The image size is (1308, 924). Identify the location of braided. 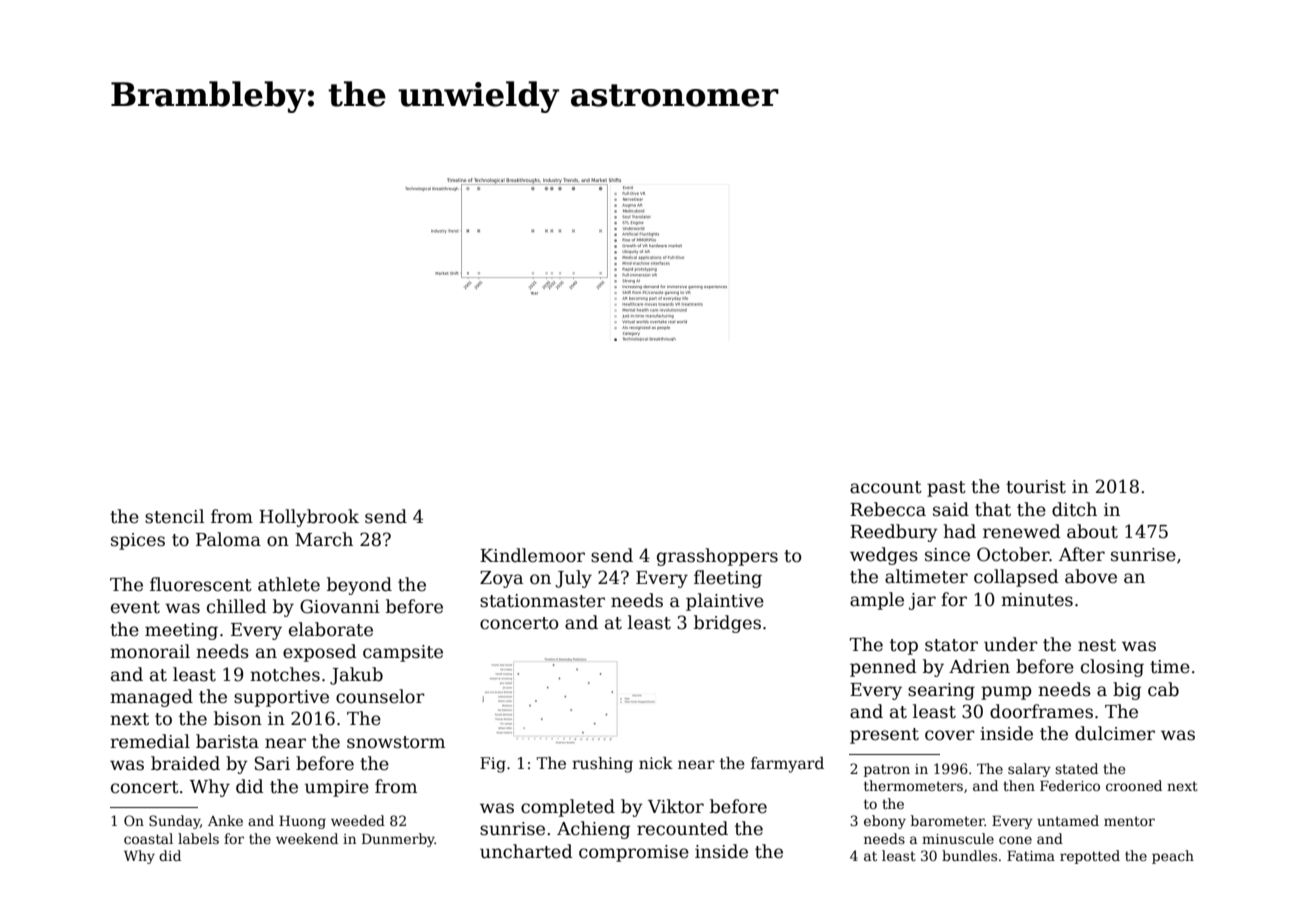
(185, 763).
